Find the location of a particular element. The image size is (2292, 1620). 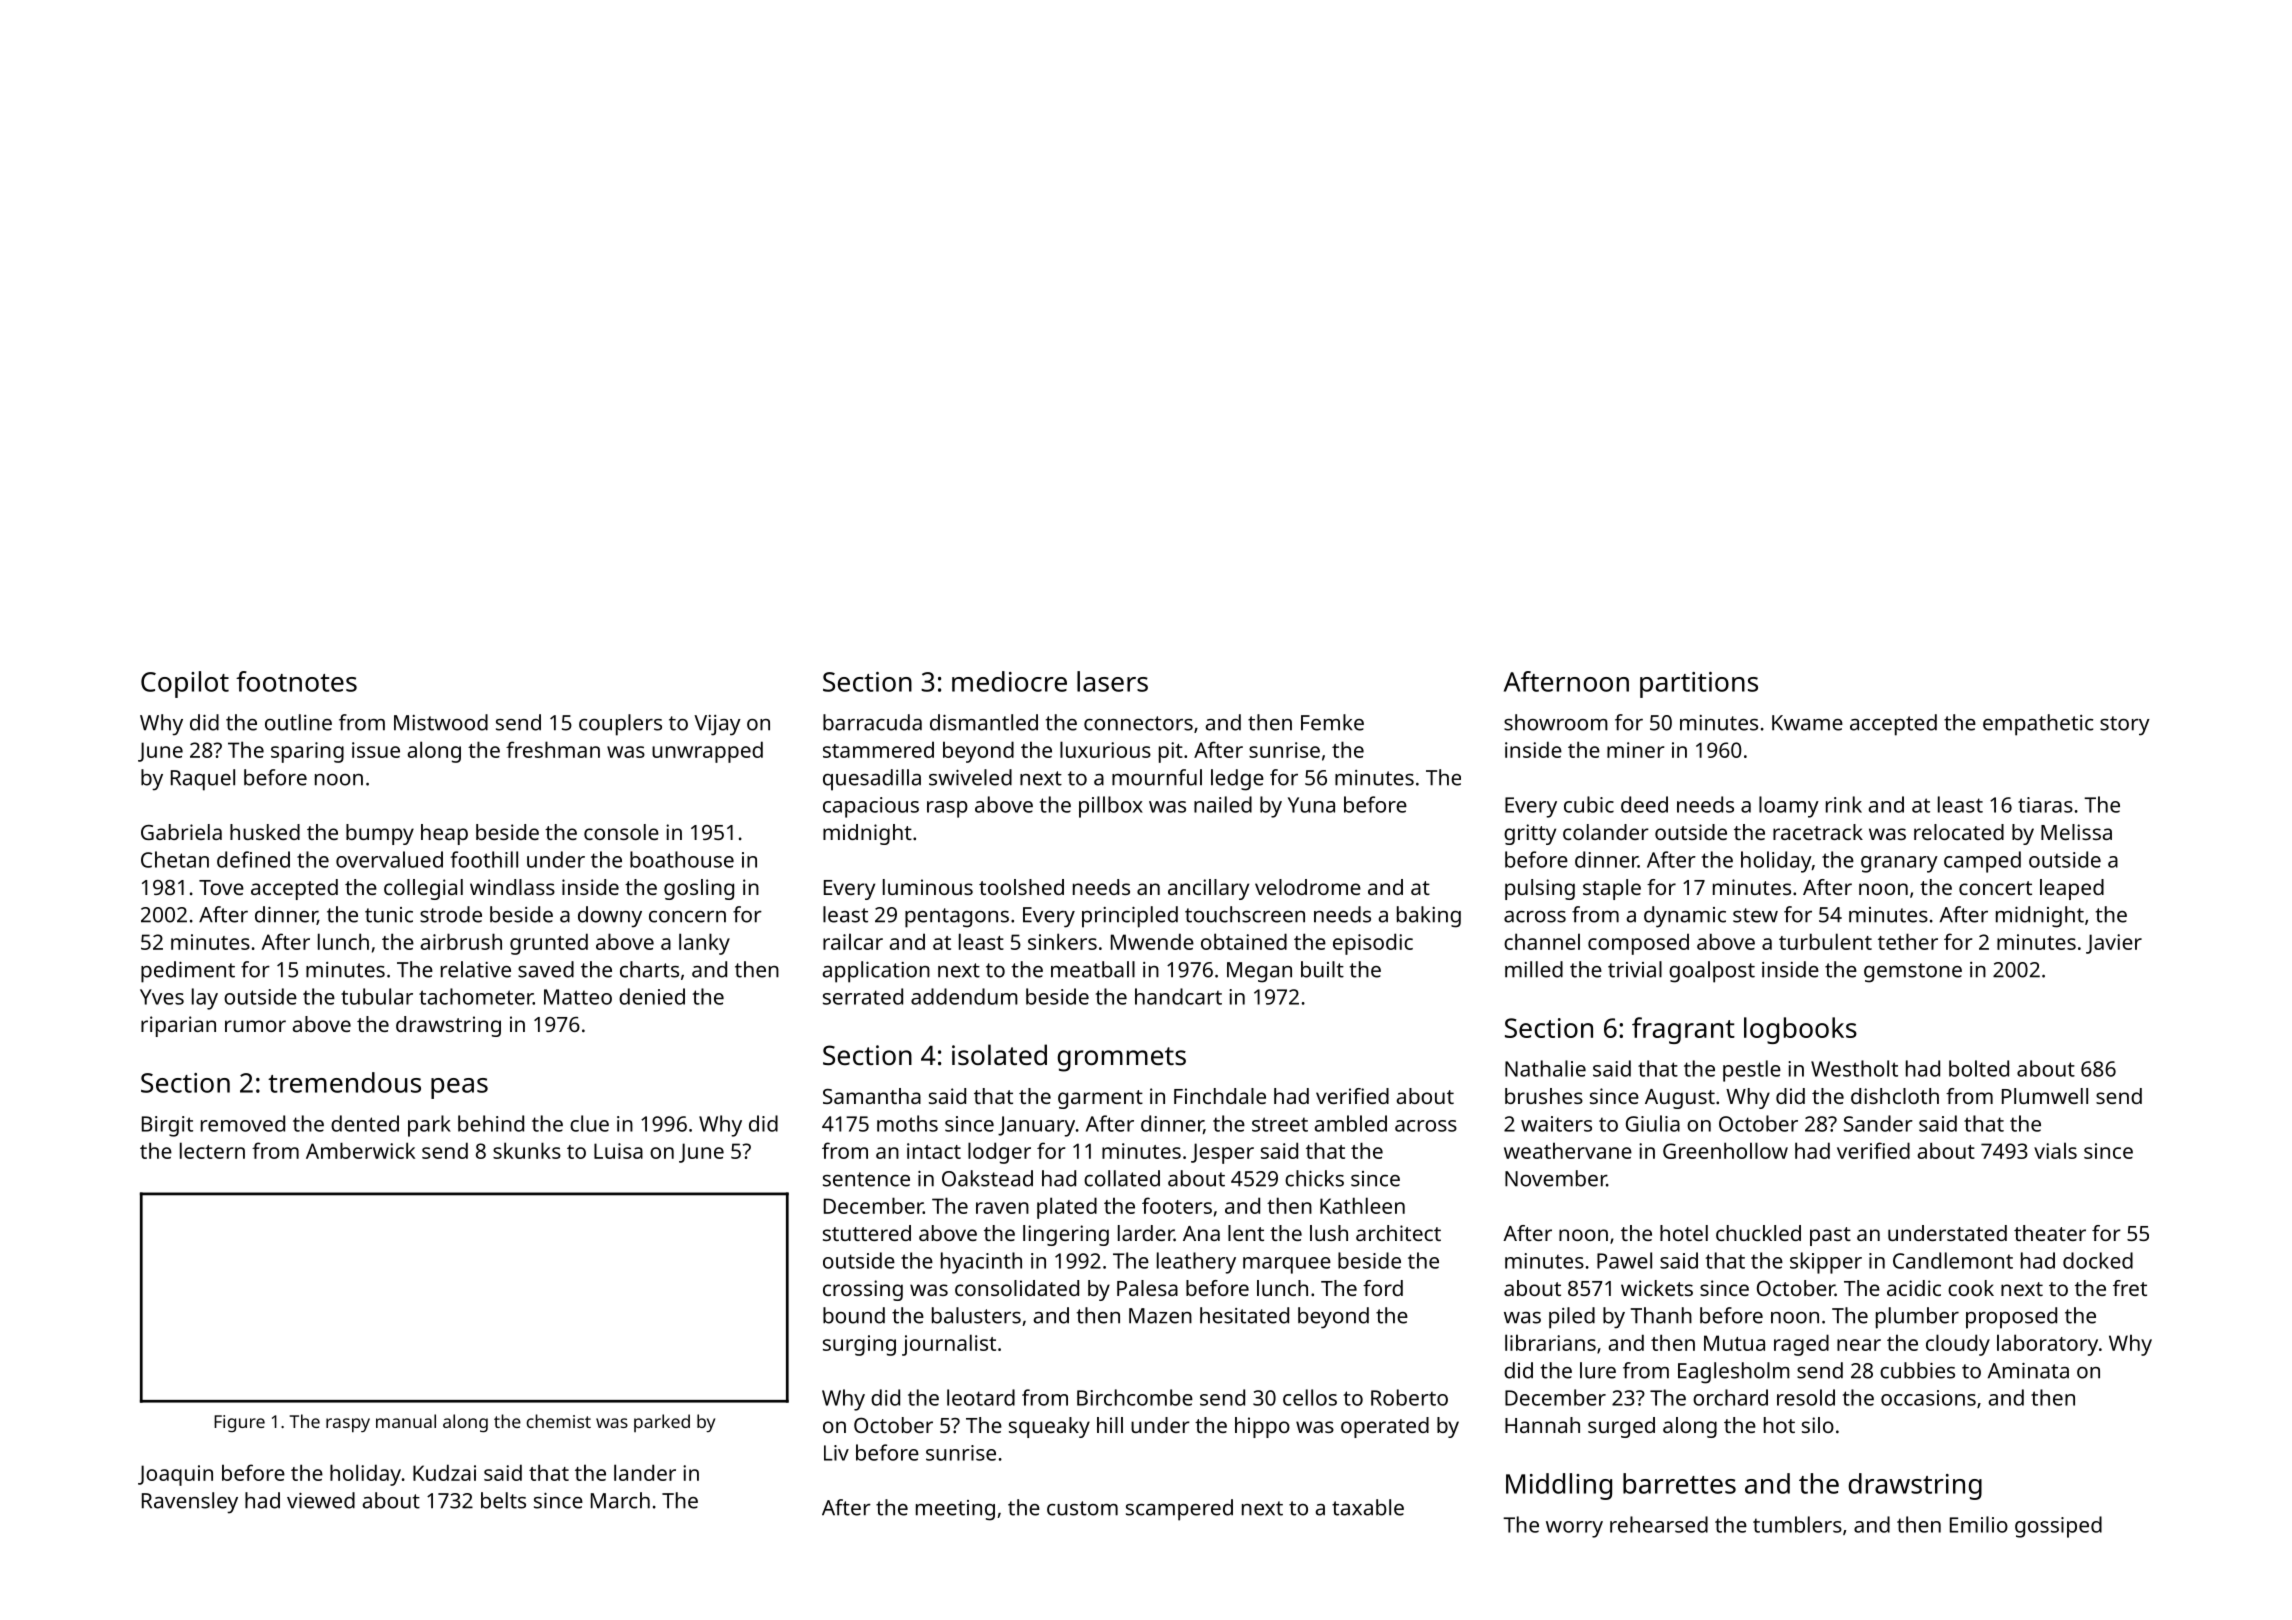

stuttered is located at coordinates (867, 1233).
